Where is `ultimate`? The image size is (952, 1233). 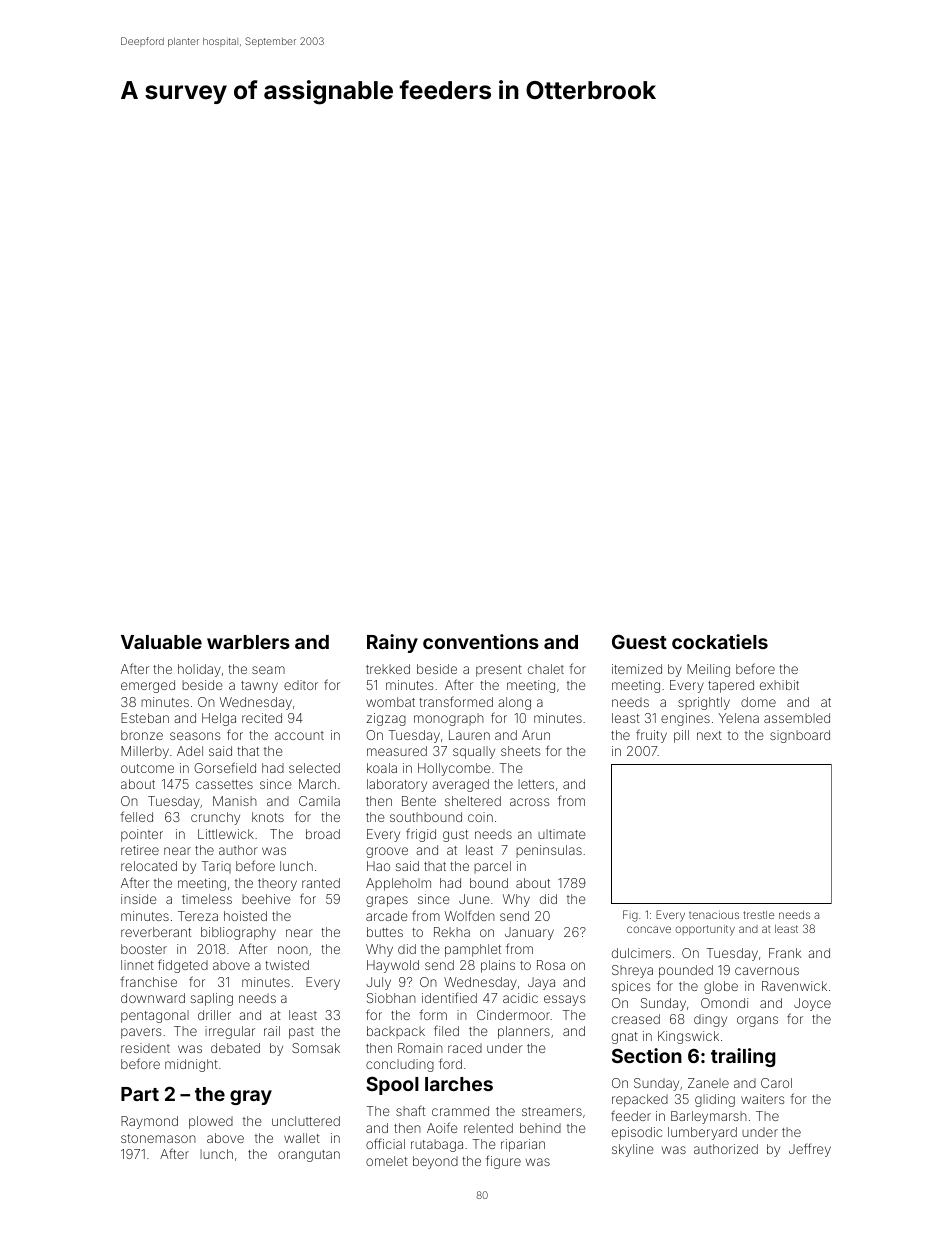
ultimate is located at coordinates (562, 834).
